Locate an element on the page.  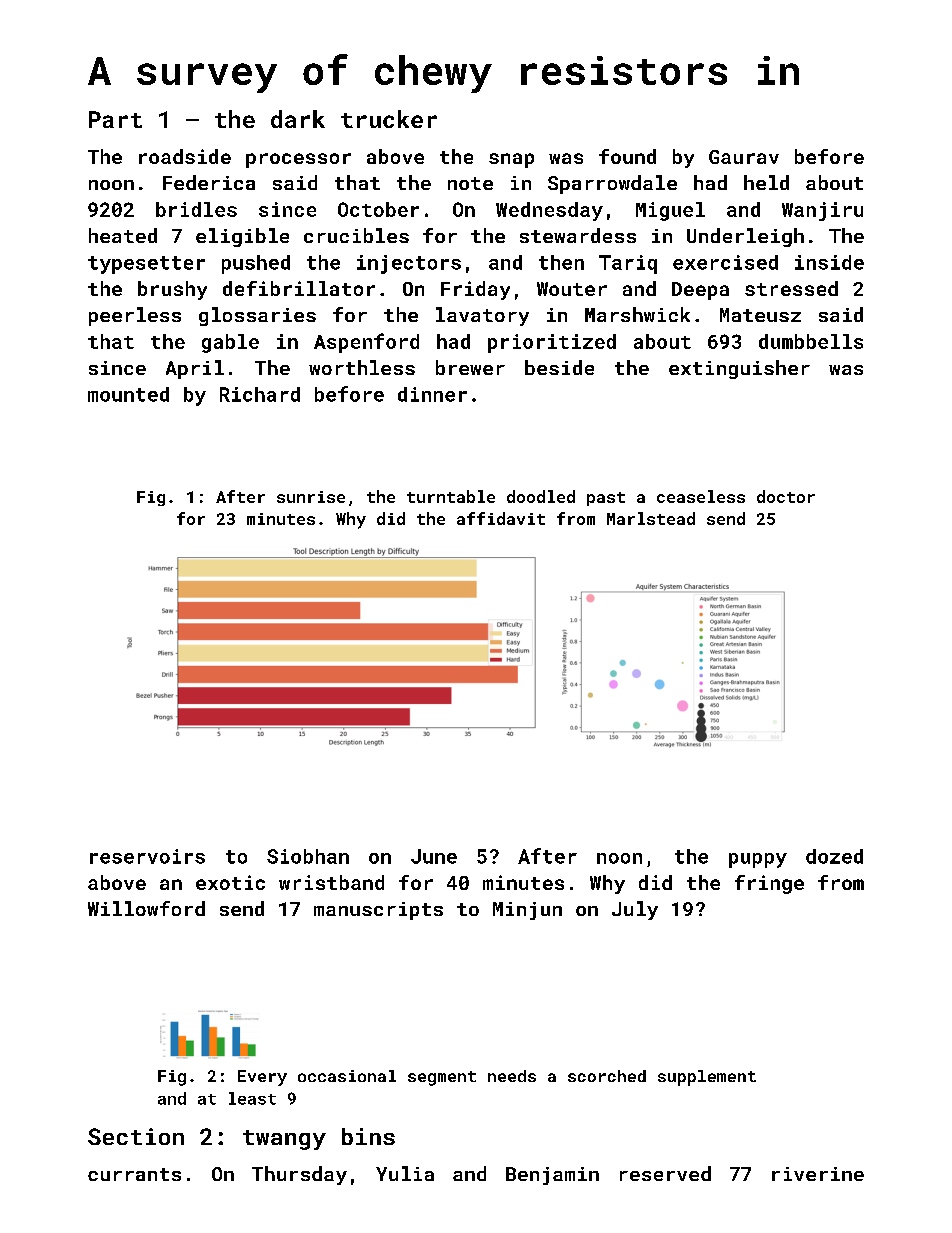
bins is located at coordinates (368, 1136).
